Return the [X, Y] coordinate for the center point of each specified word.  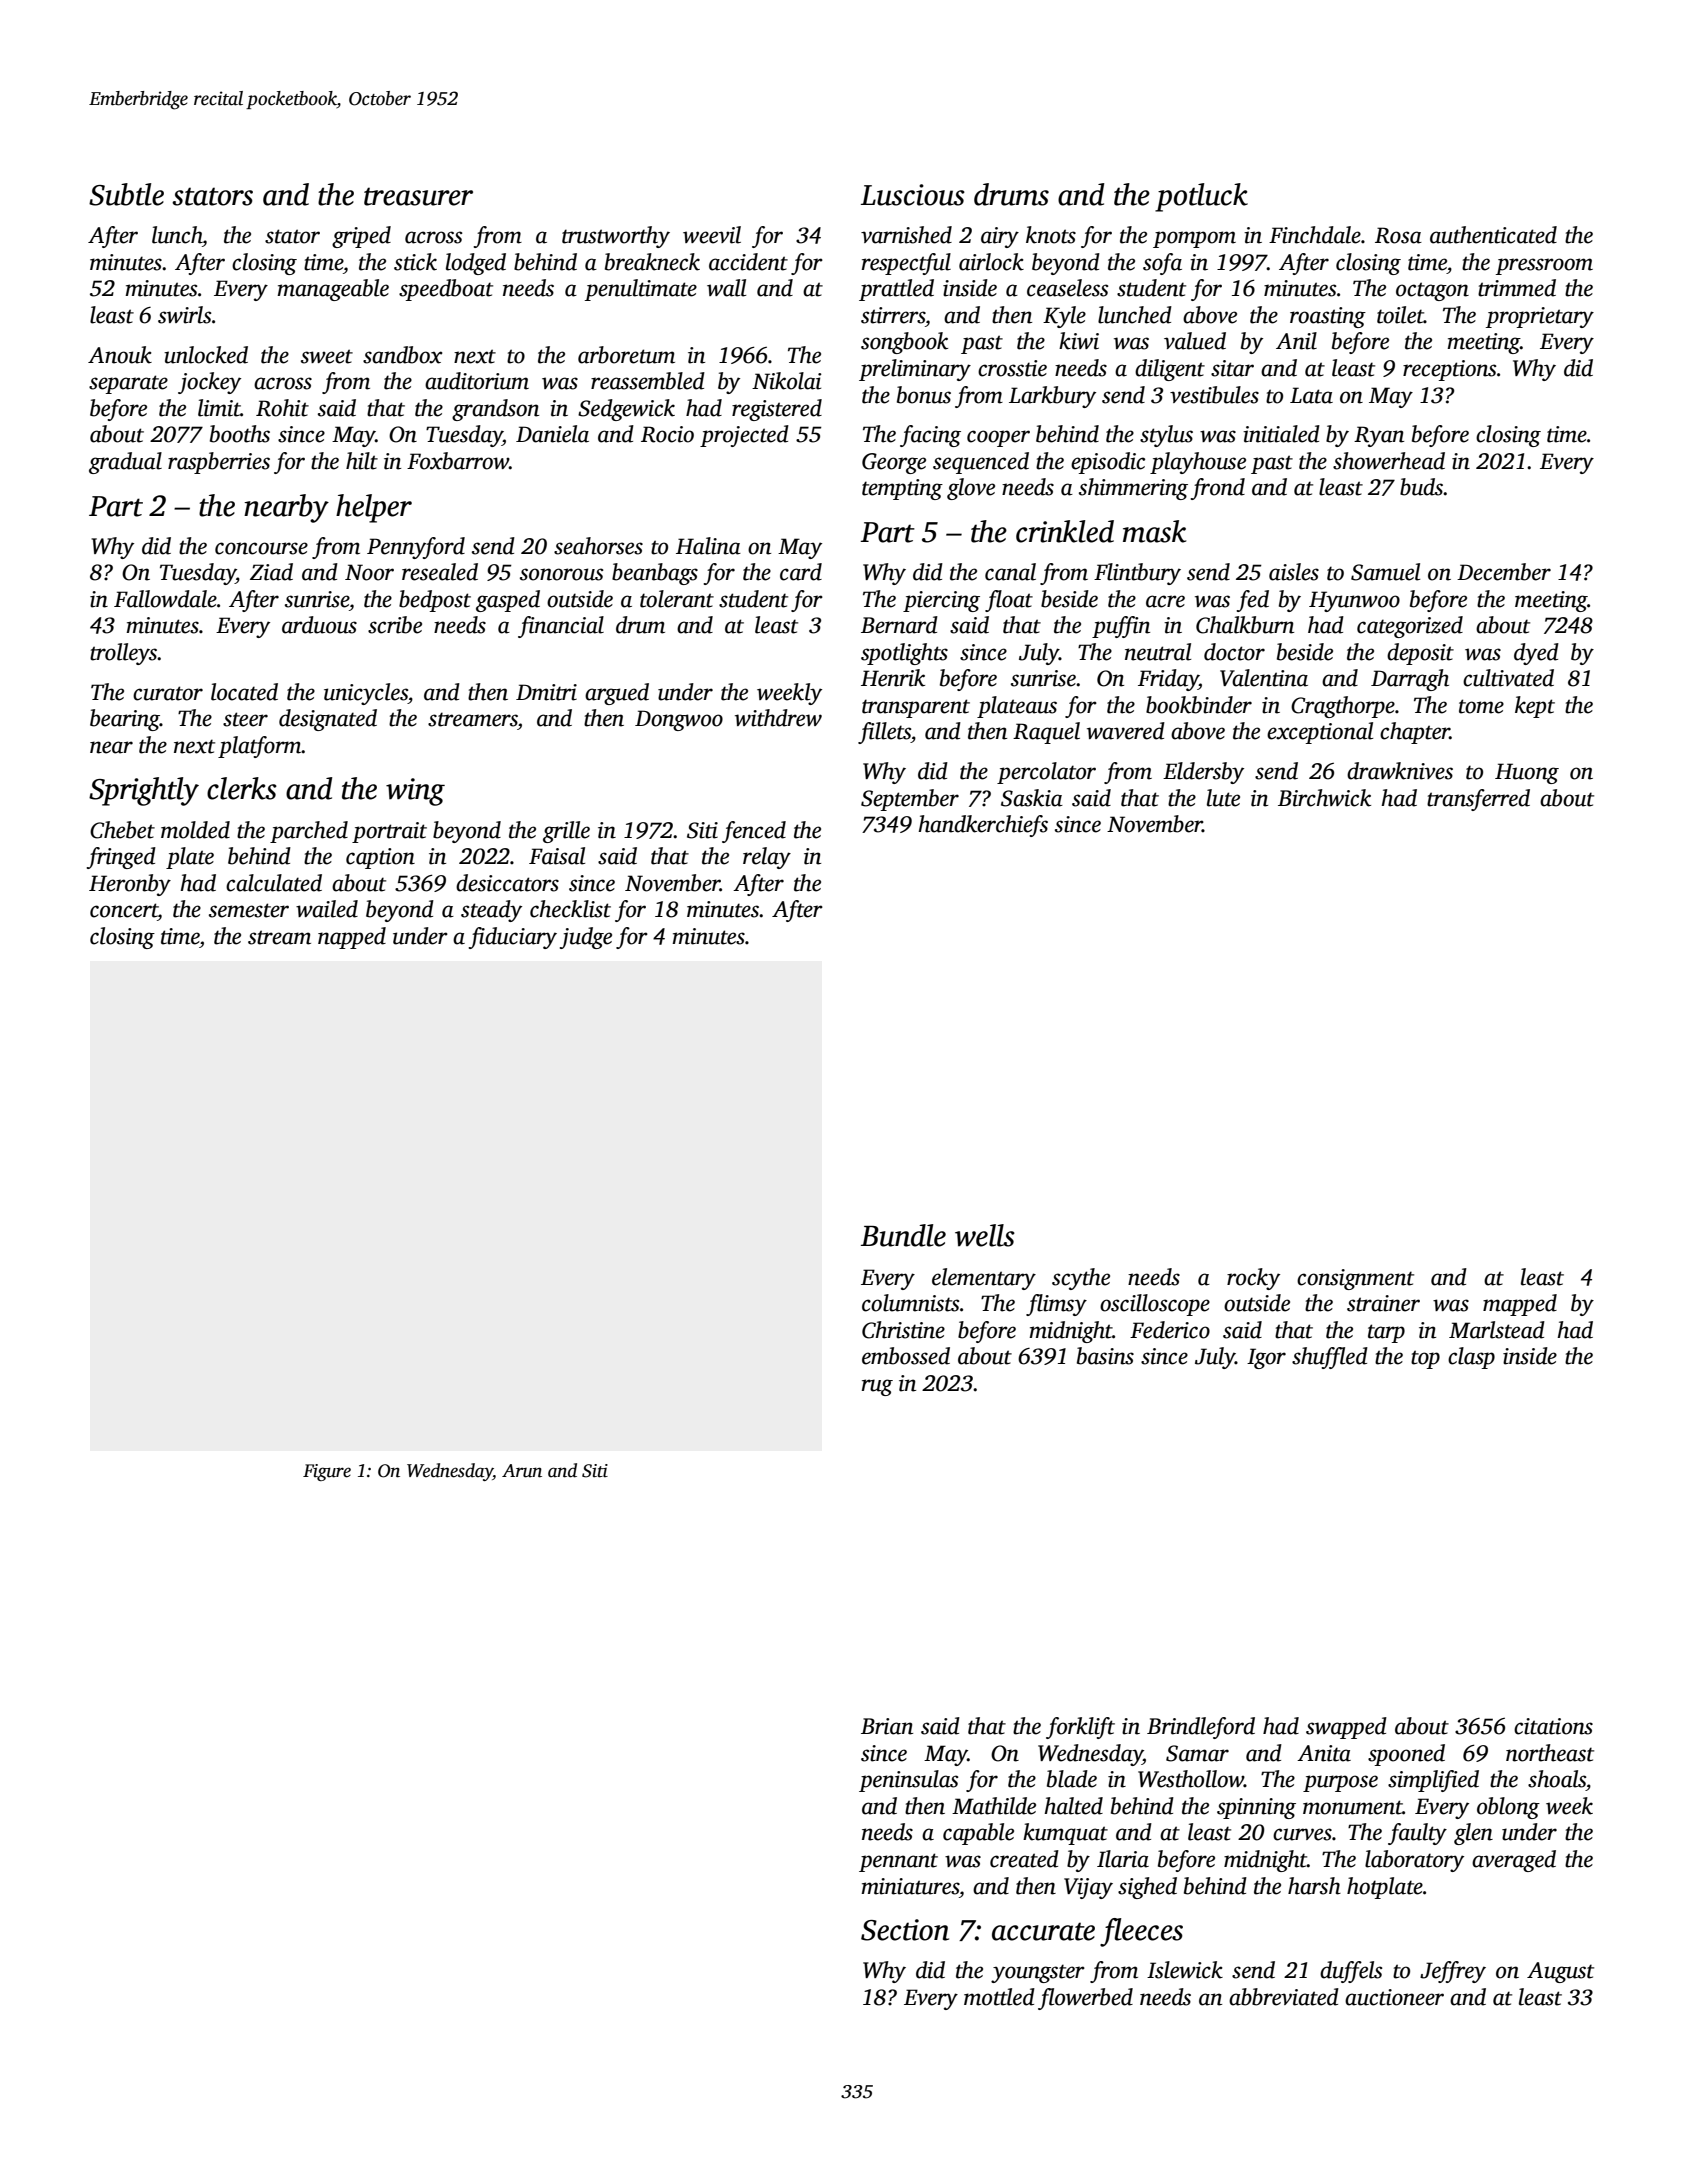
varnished [906, 235]
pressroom [1544, 266]
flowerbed [1085, 1999]
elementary [984, 1279]
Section [905, 1930]
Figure [327, 1472]
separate [128, 384]
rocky [1253, 1279]
